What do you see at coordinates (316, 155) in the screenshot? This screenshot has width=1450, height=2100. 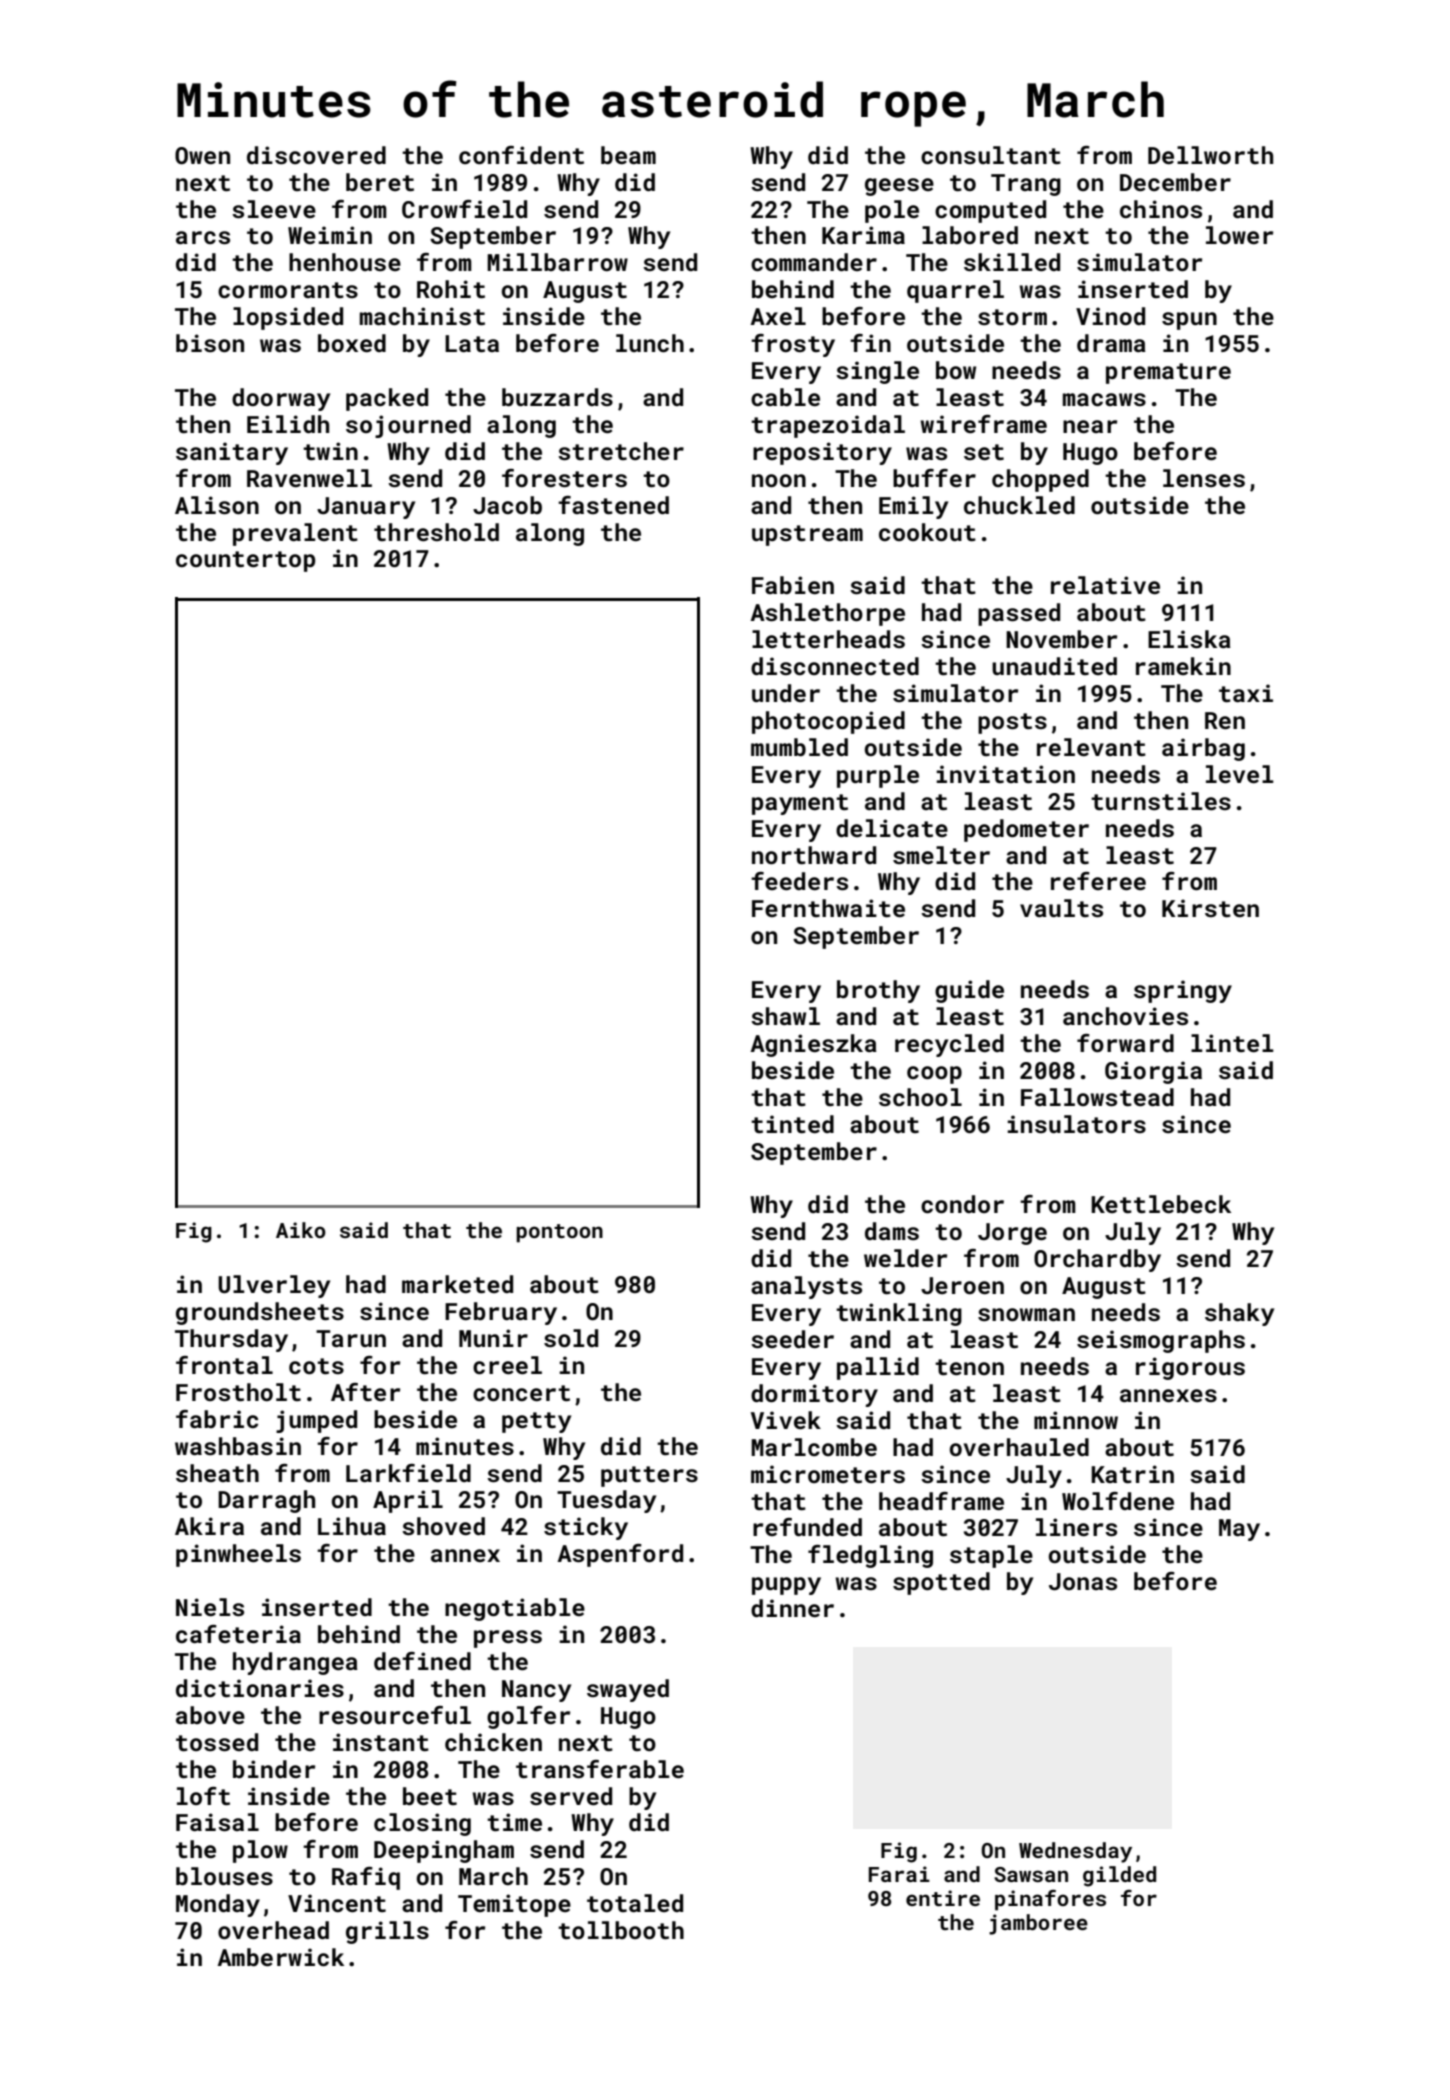 I see `discovered` at bounding box center [316, 155].
